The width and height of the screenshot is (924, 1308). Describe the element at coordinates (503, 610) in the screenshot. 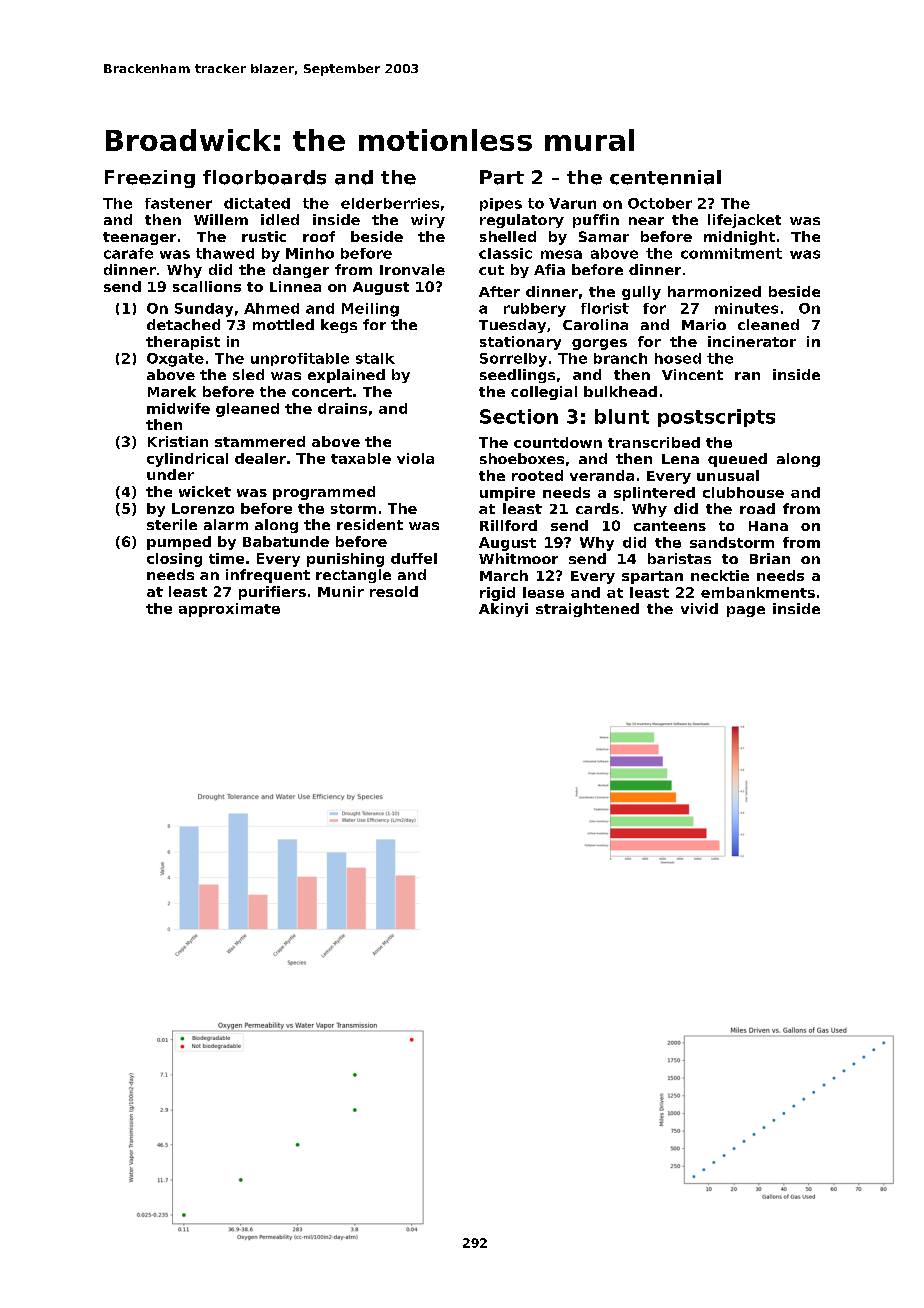

I see `Akinyi` at that location.
